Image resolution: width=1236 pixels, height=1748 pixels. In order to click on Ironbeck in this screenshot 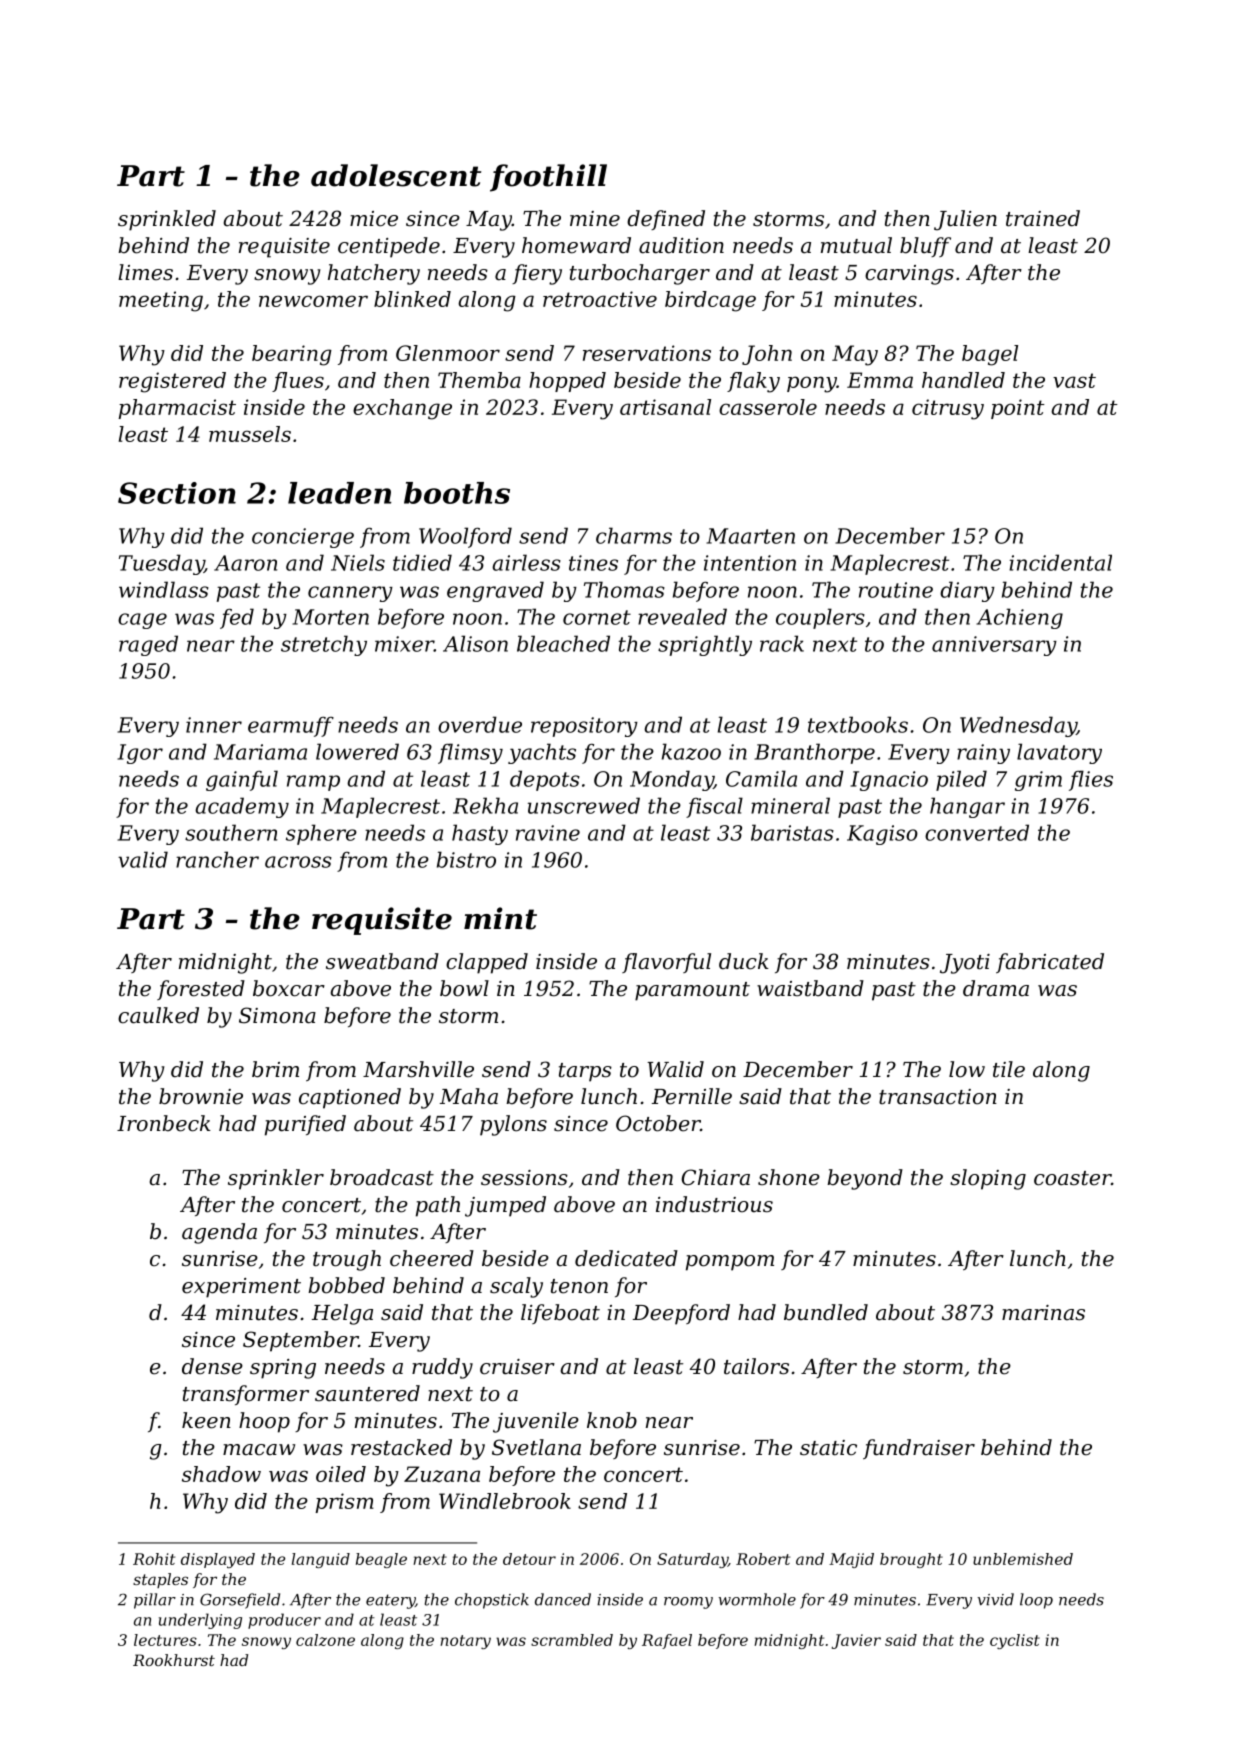, I will do `click(164, 1123)`.
